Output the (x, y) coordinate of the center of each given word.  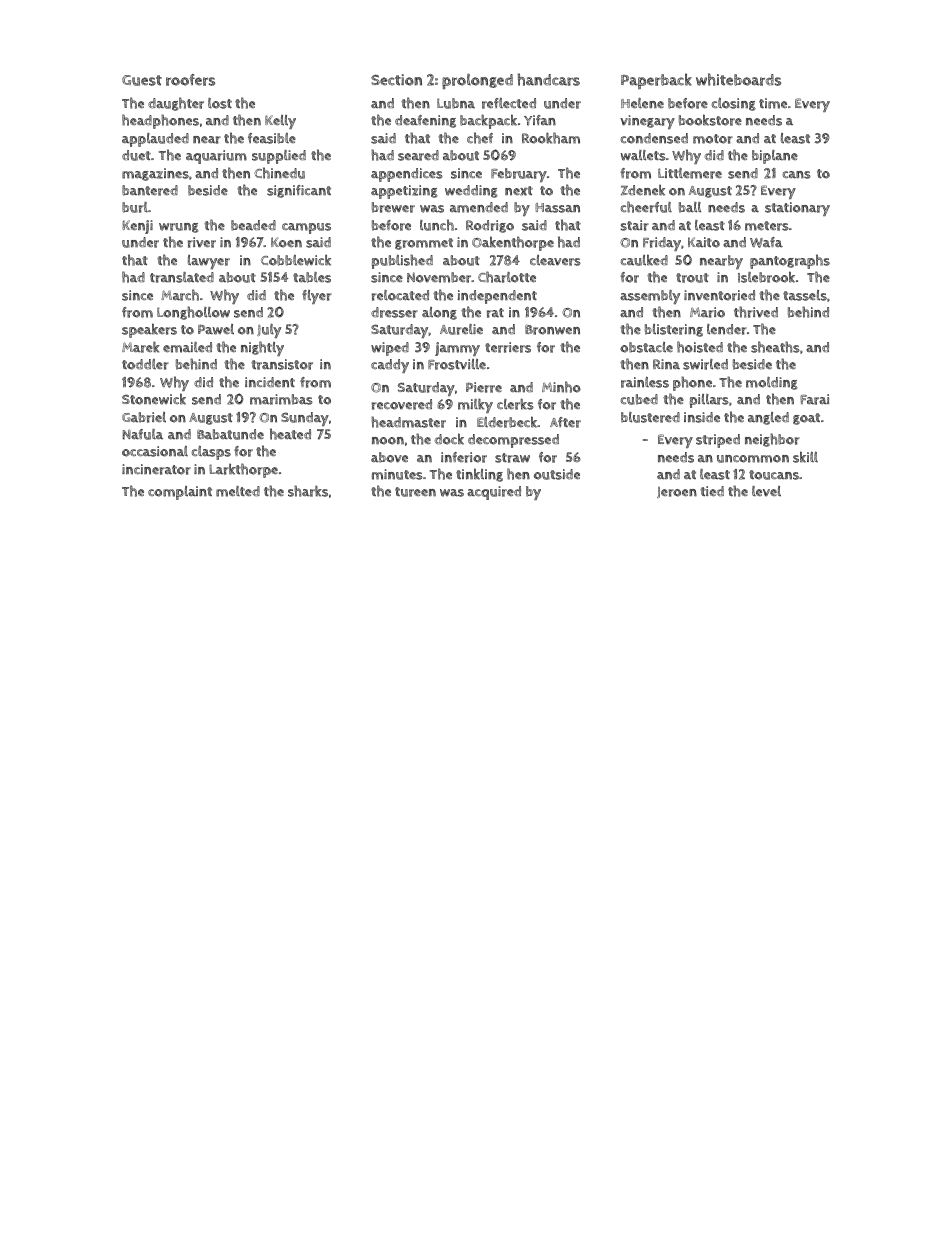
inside (702, 417)
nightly (262, 348)
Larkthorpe (243, 470)
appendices (407, 175)
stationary (797, 209)
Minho (561, 387)
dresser (394, 312)
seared (418, 155)
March (180, 295)
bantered (150, 190)
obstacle (646, 347)
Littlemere (690, 173)
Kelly (280, 122)
